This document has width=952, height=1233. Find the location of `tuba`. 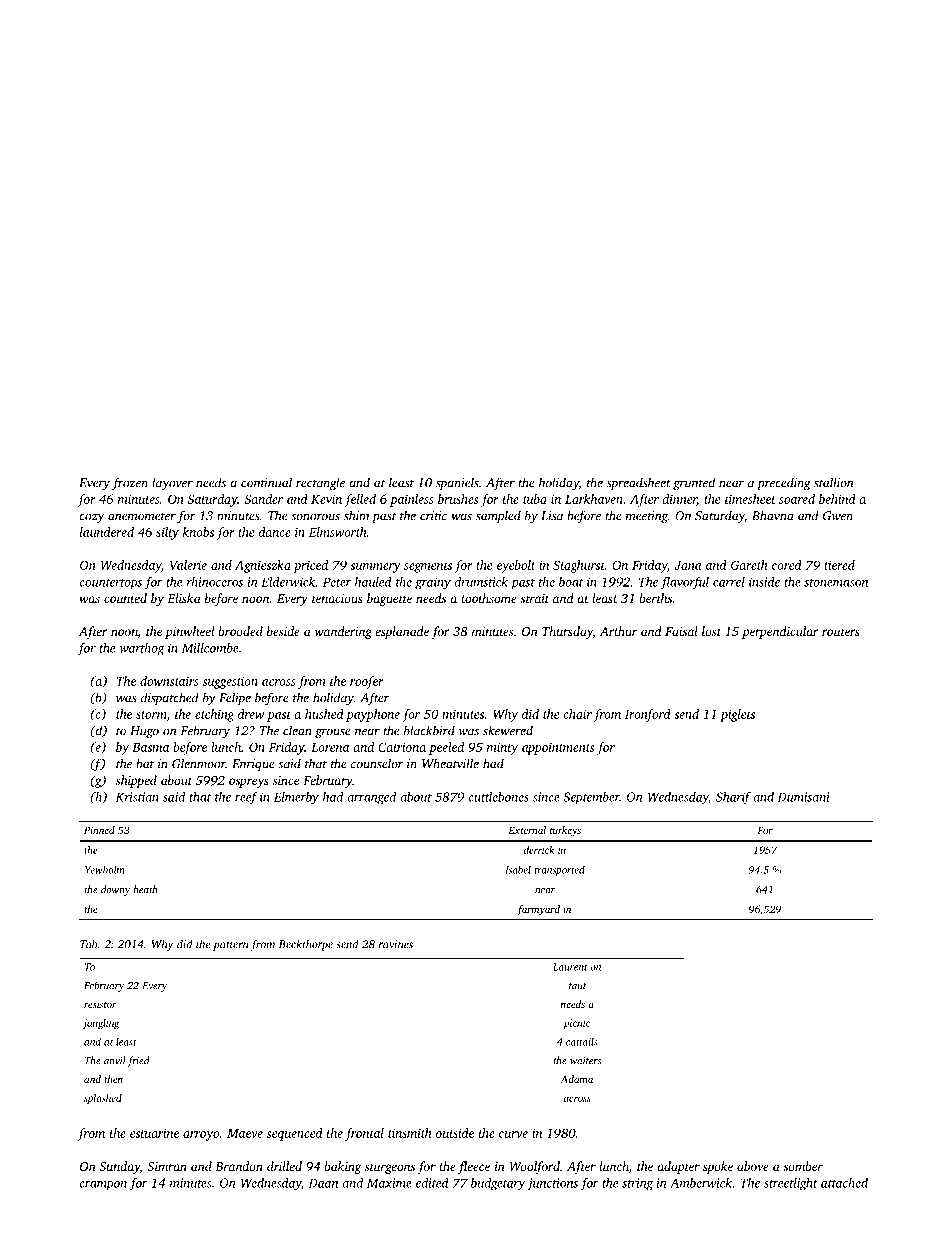

tuba is located at coordinates (535, 499).
